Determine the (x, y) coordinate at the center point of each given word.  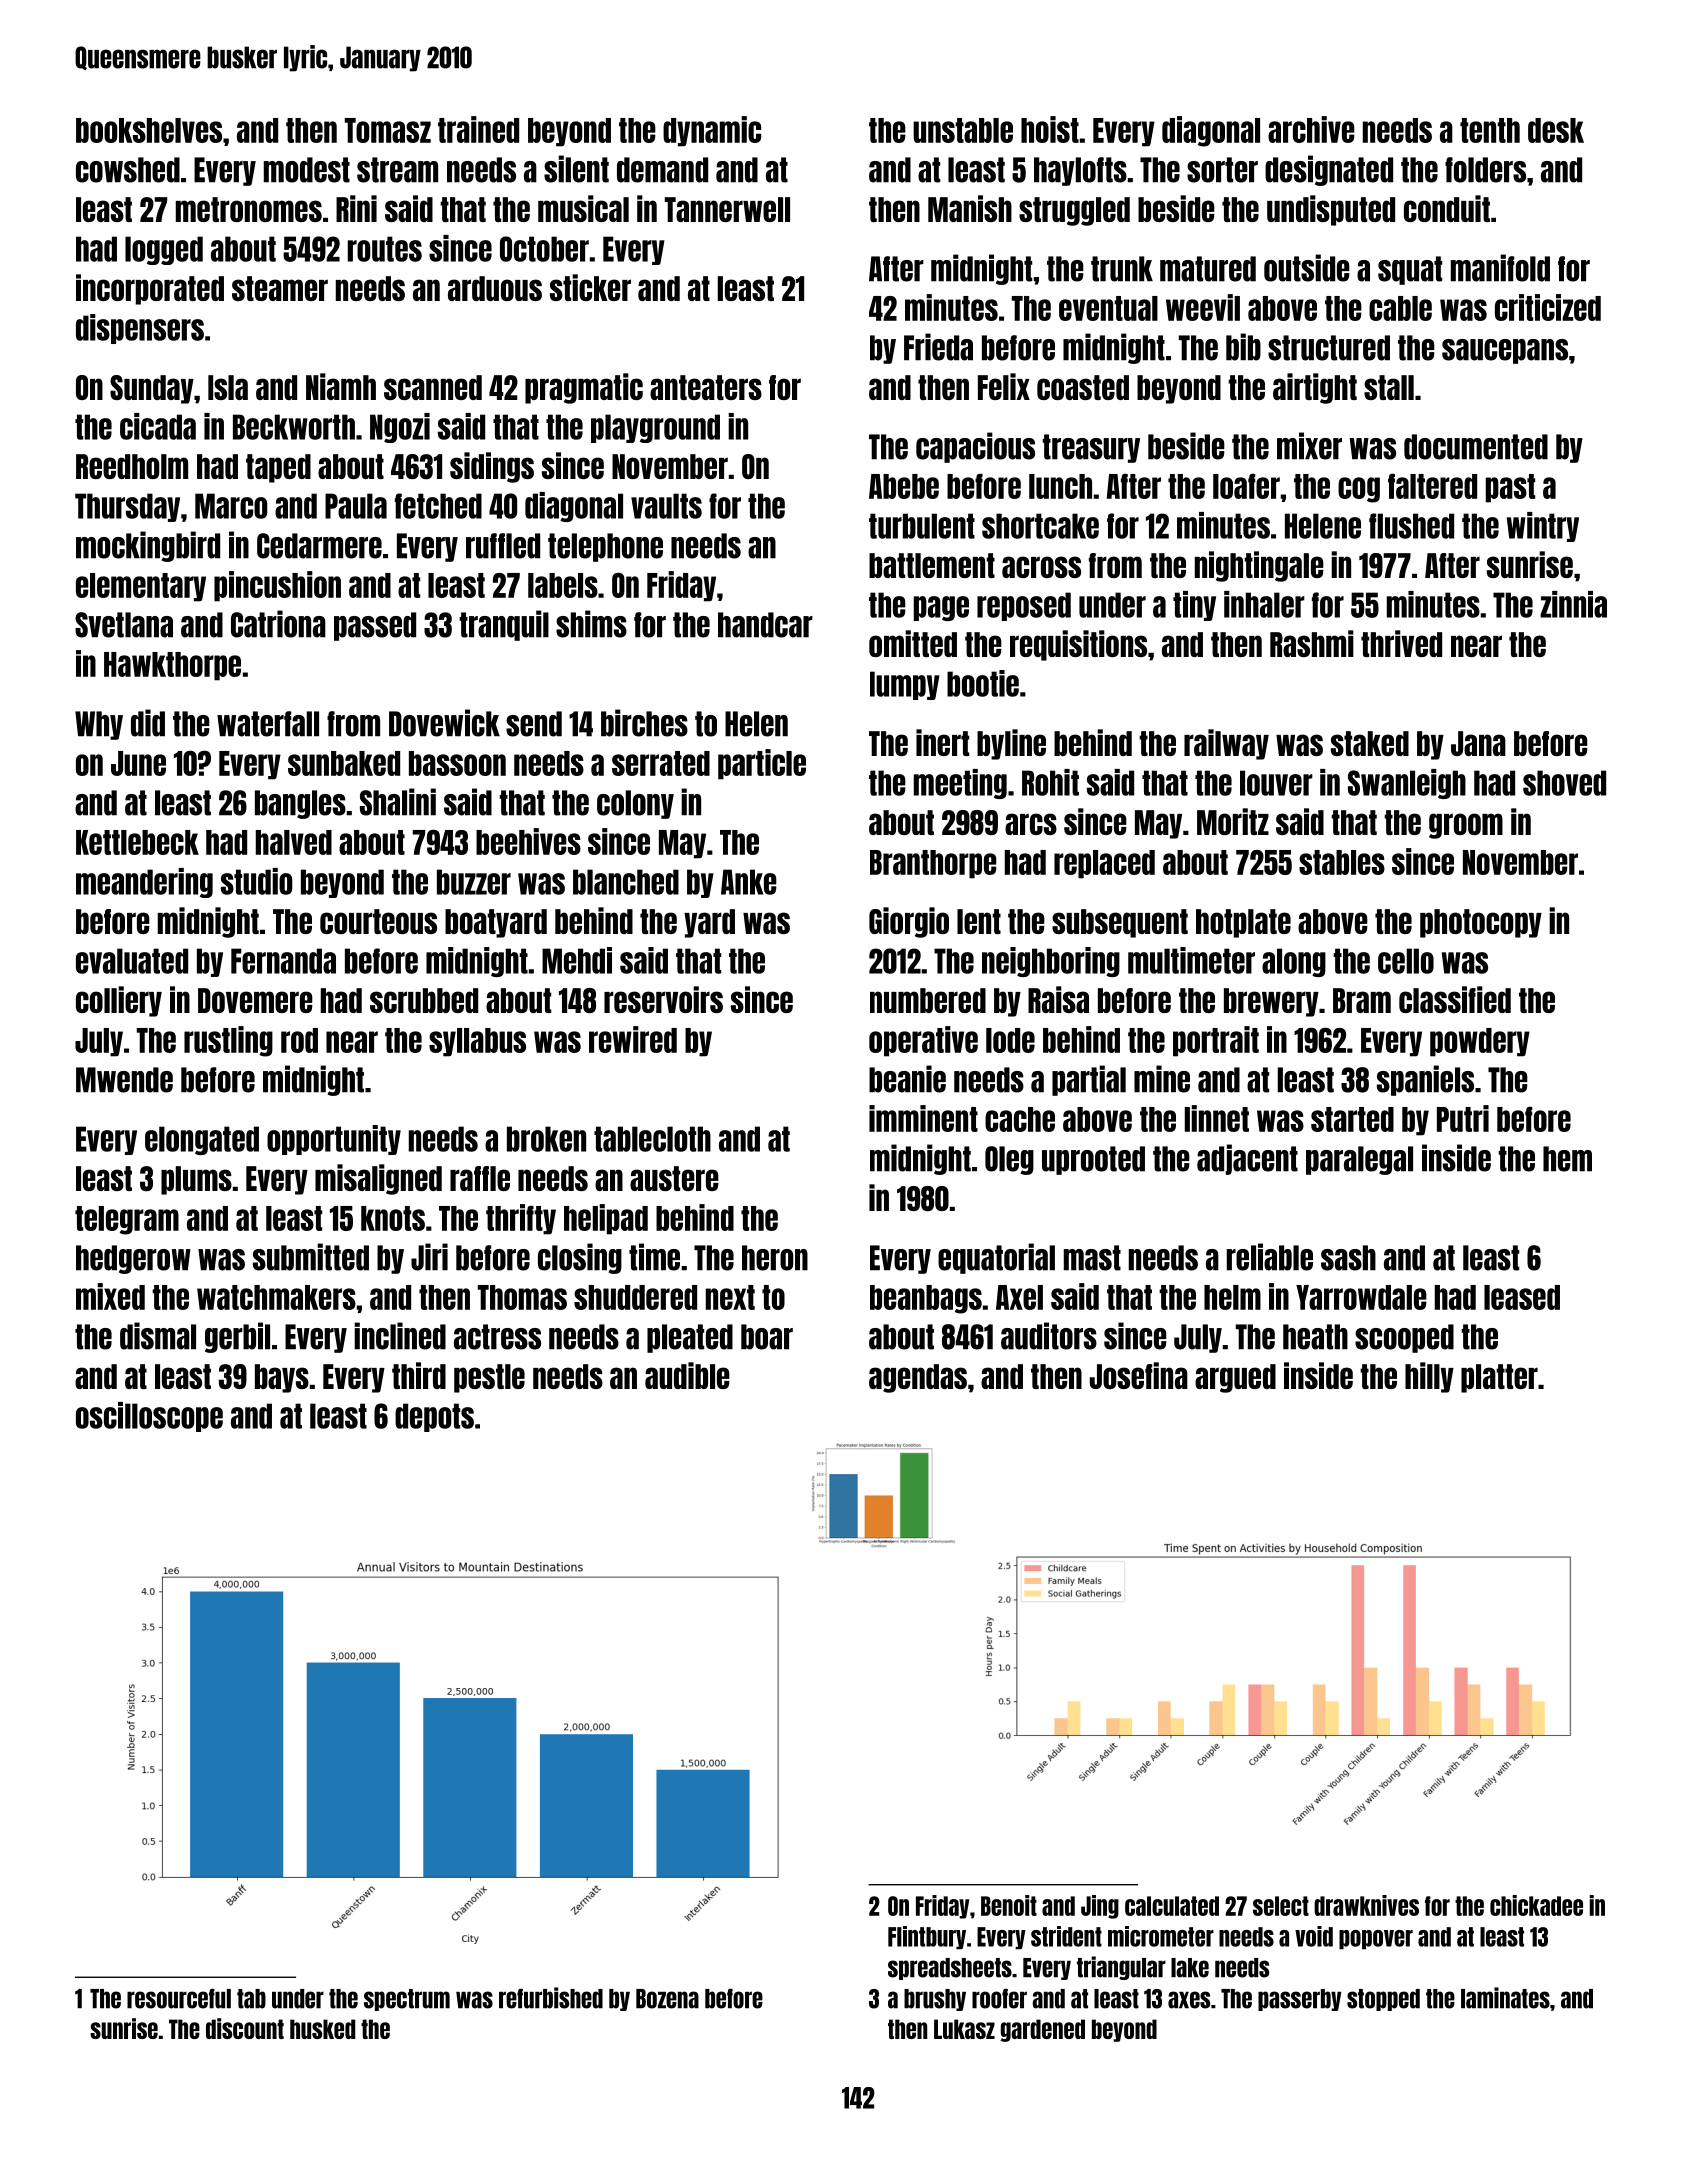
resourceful (179, 1998)
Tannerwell (727, 209)
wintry (1543, 527)
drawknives (1366, 1905)
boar (767, 1337)
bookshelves (149, 130)
